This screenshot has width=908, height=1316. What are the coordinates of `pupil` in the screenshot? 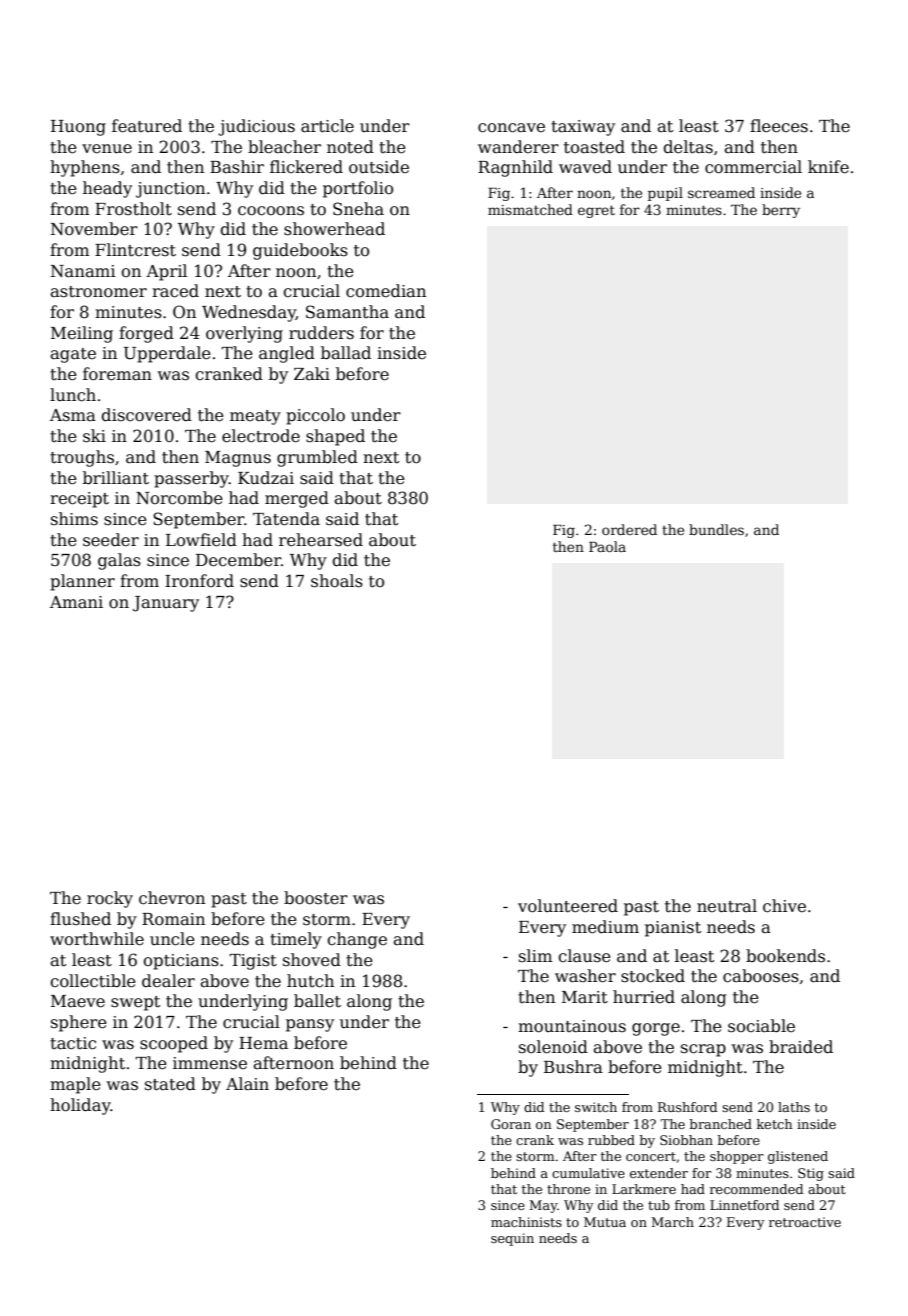 It's located at (665, 194).
